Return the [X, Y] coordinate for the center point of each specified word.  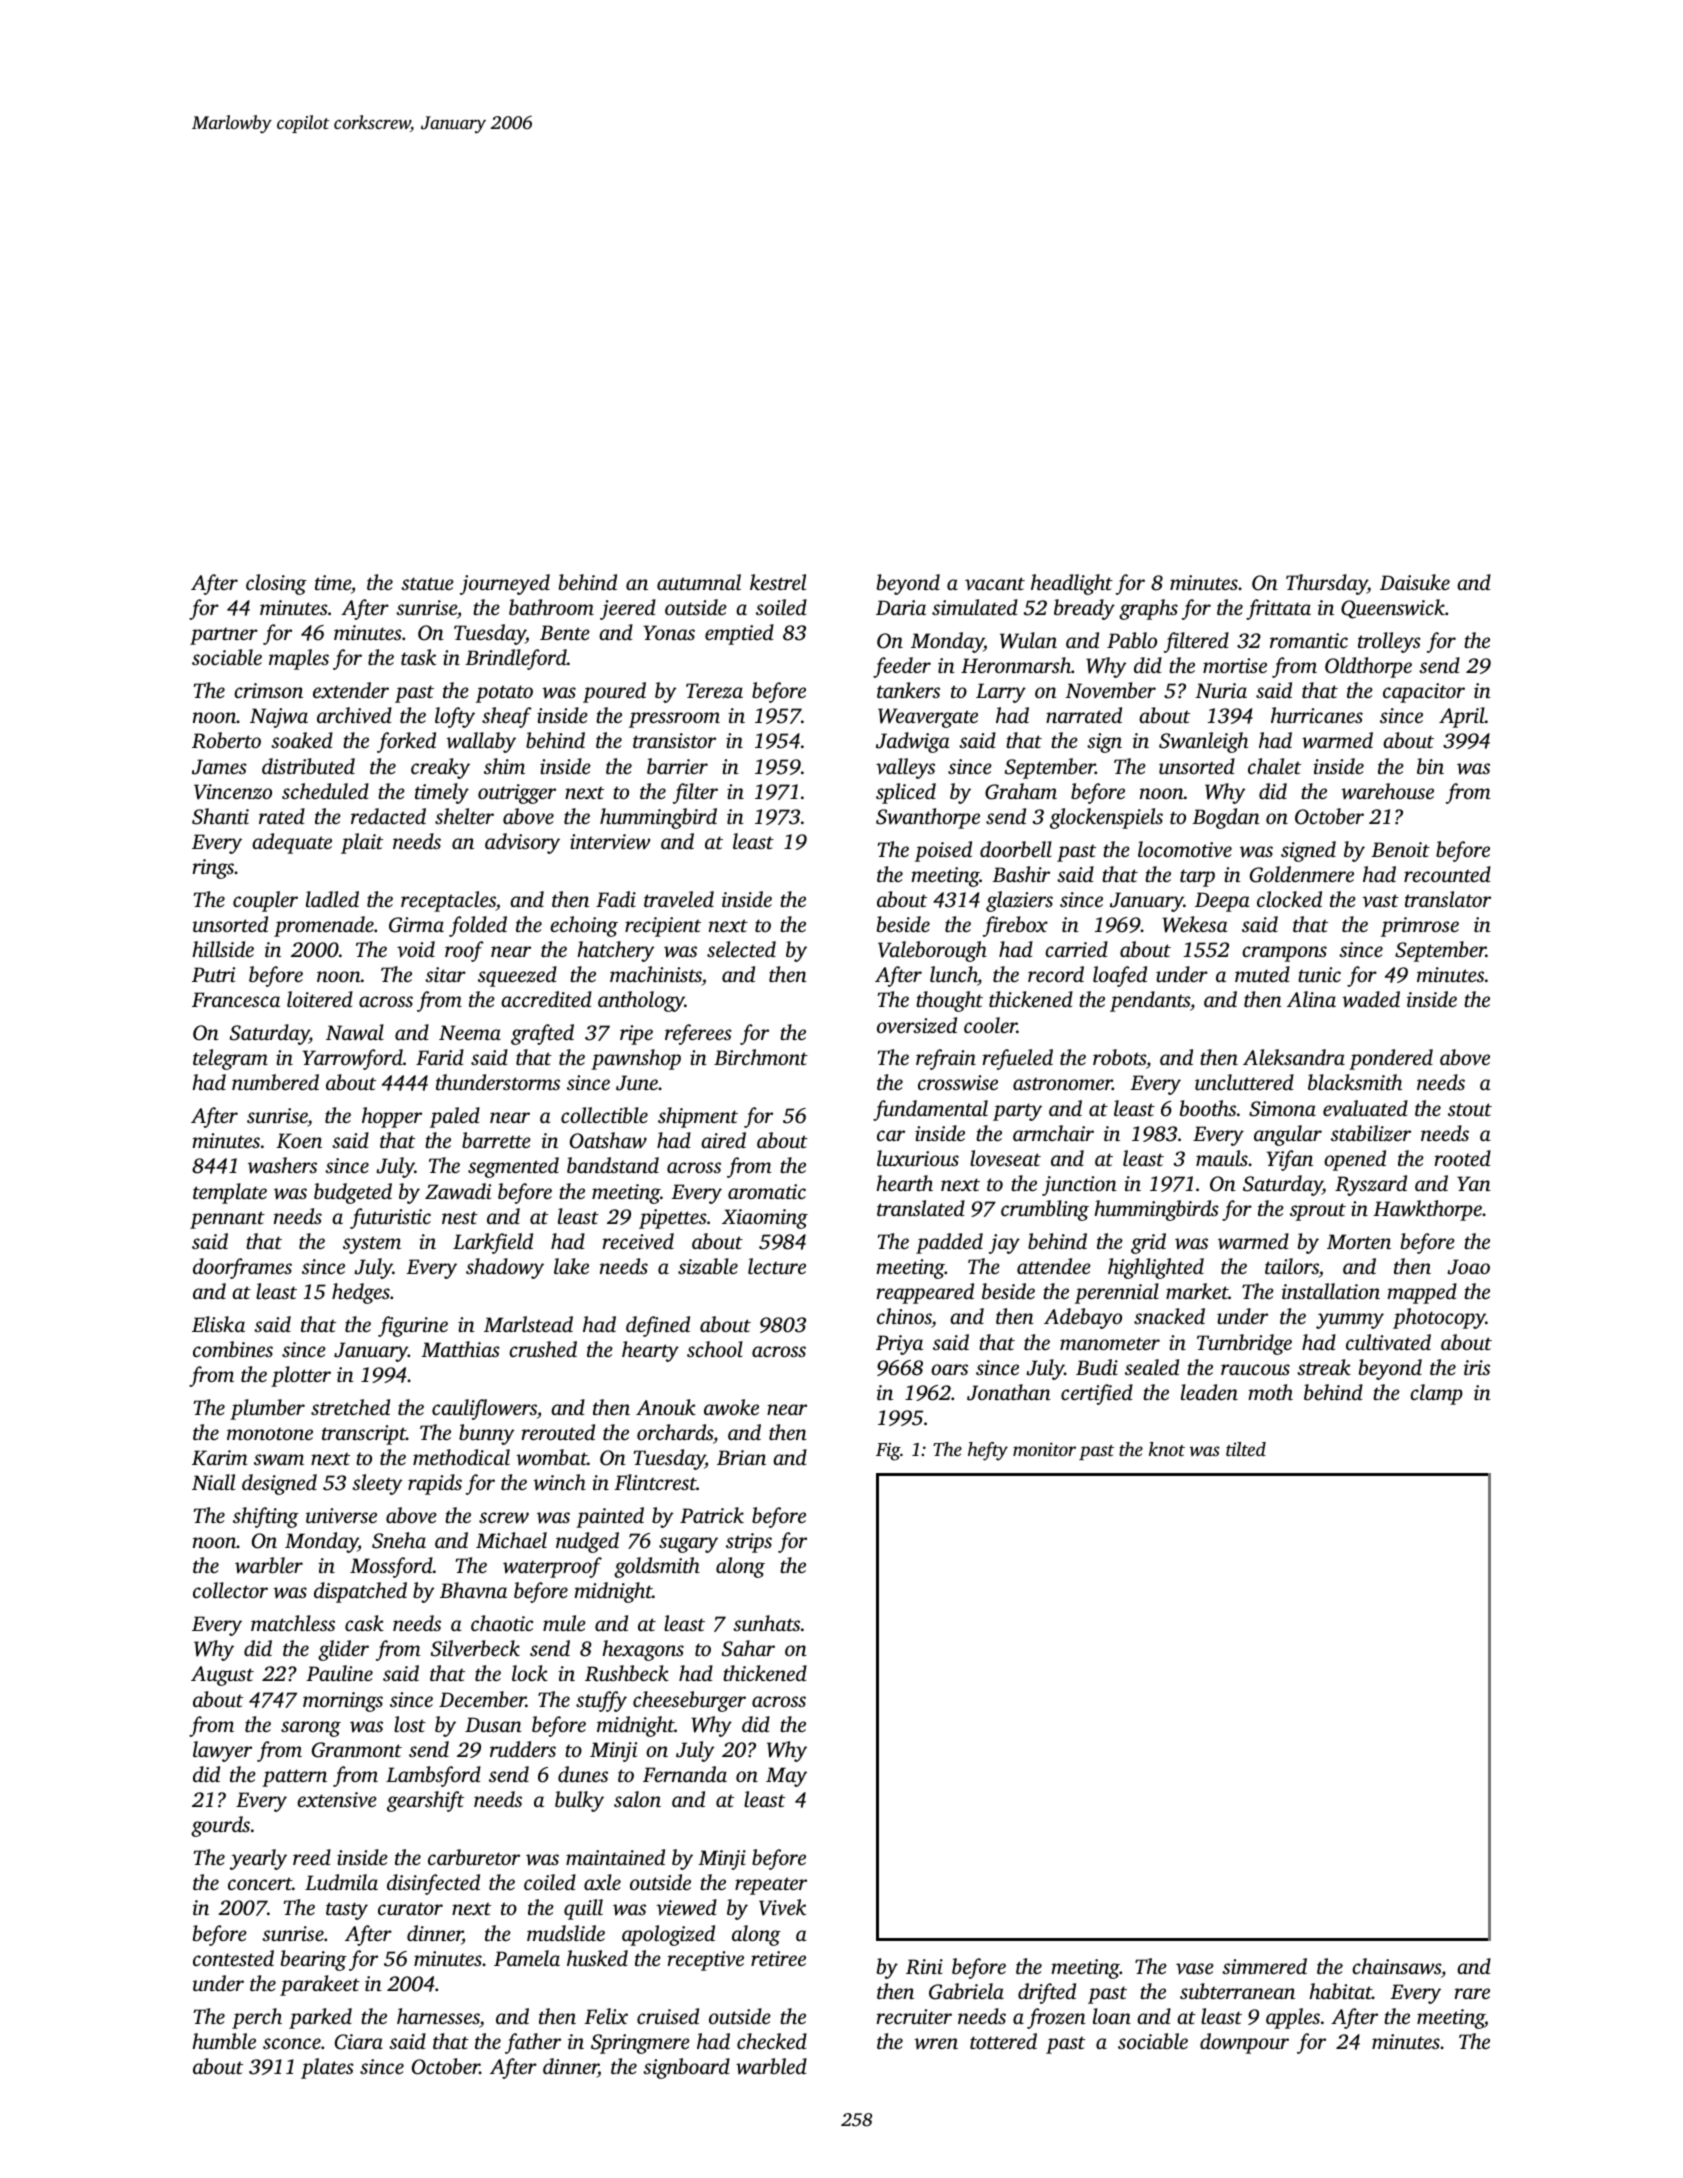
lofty [455, 717]
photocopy [1439, 1318]
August [222, 1676]
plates [327, 2068]
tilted [1246, 1449]
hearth [904, 1183]
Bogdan [1226, 818]
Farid [440, 1057]
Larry [1001, 693]
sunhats [766, 1623]
